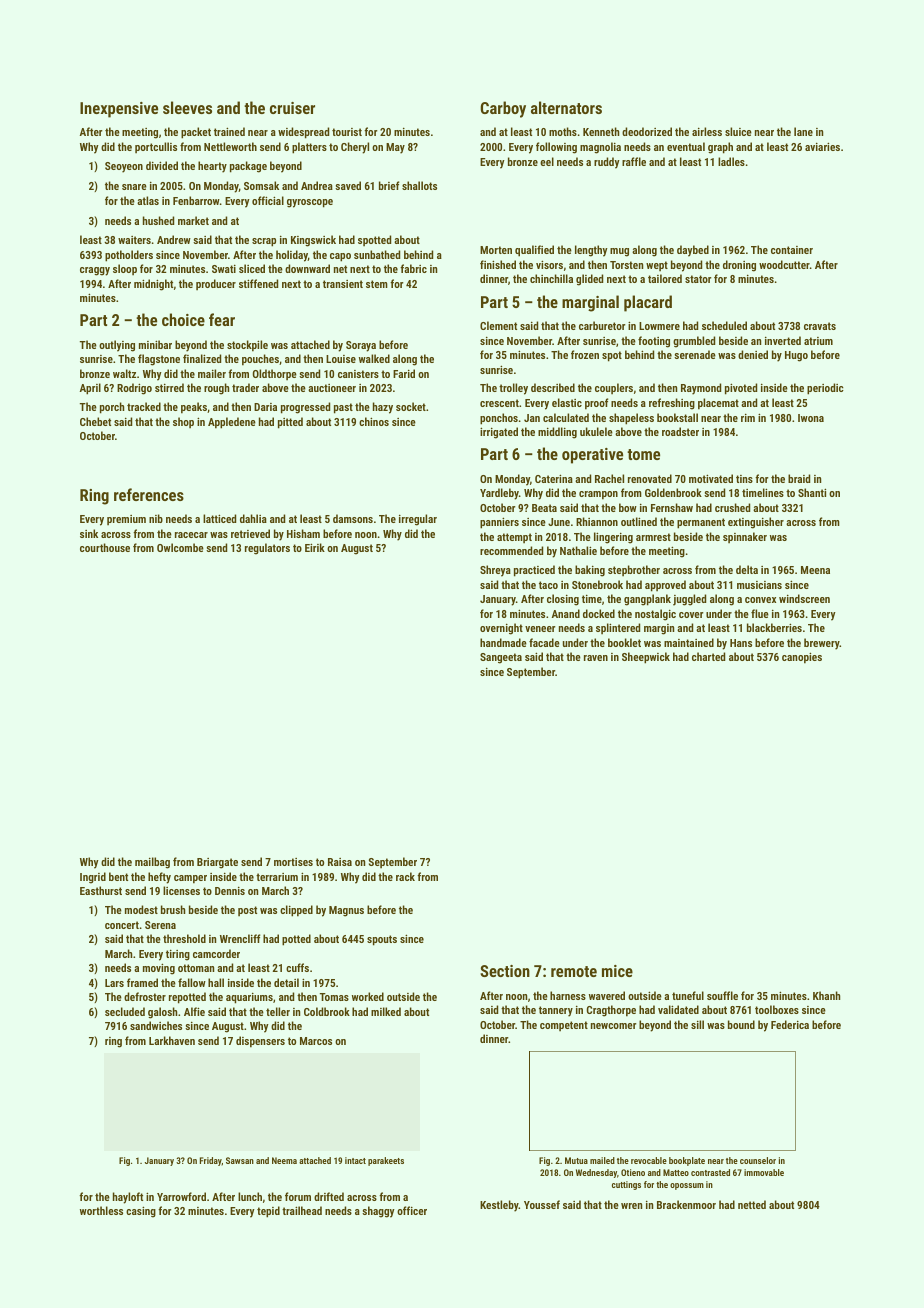 The image size is (924, 1308). I want to click on worthless, so click(101, 1210).
